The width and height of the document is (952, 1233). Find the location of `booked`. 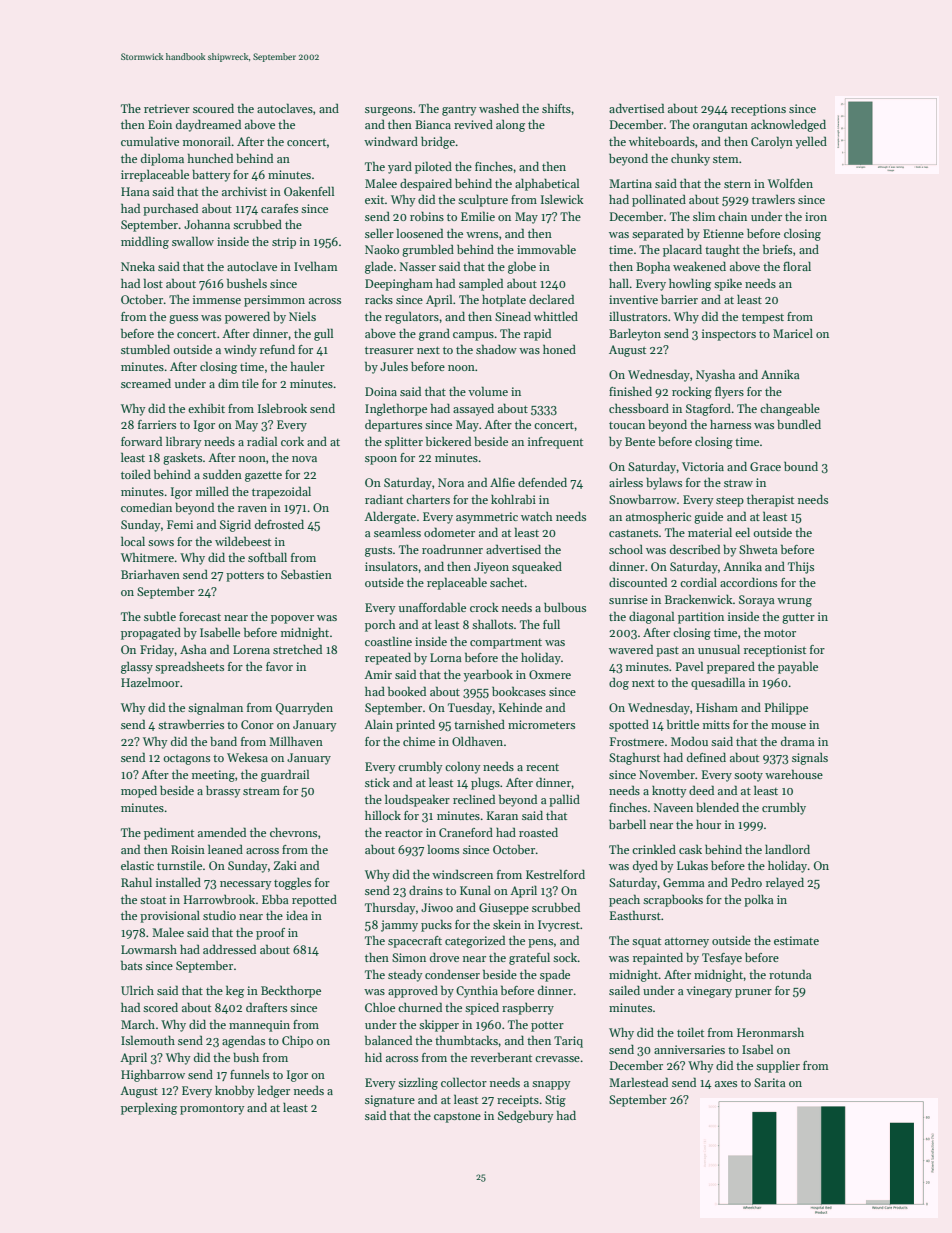

booked is located at coordinates (407, 691).
